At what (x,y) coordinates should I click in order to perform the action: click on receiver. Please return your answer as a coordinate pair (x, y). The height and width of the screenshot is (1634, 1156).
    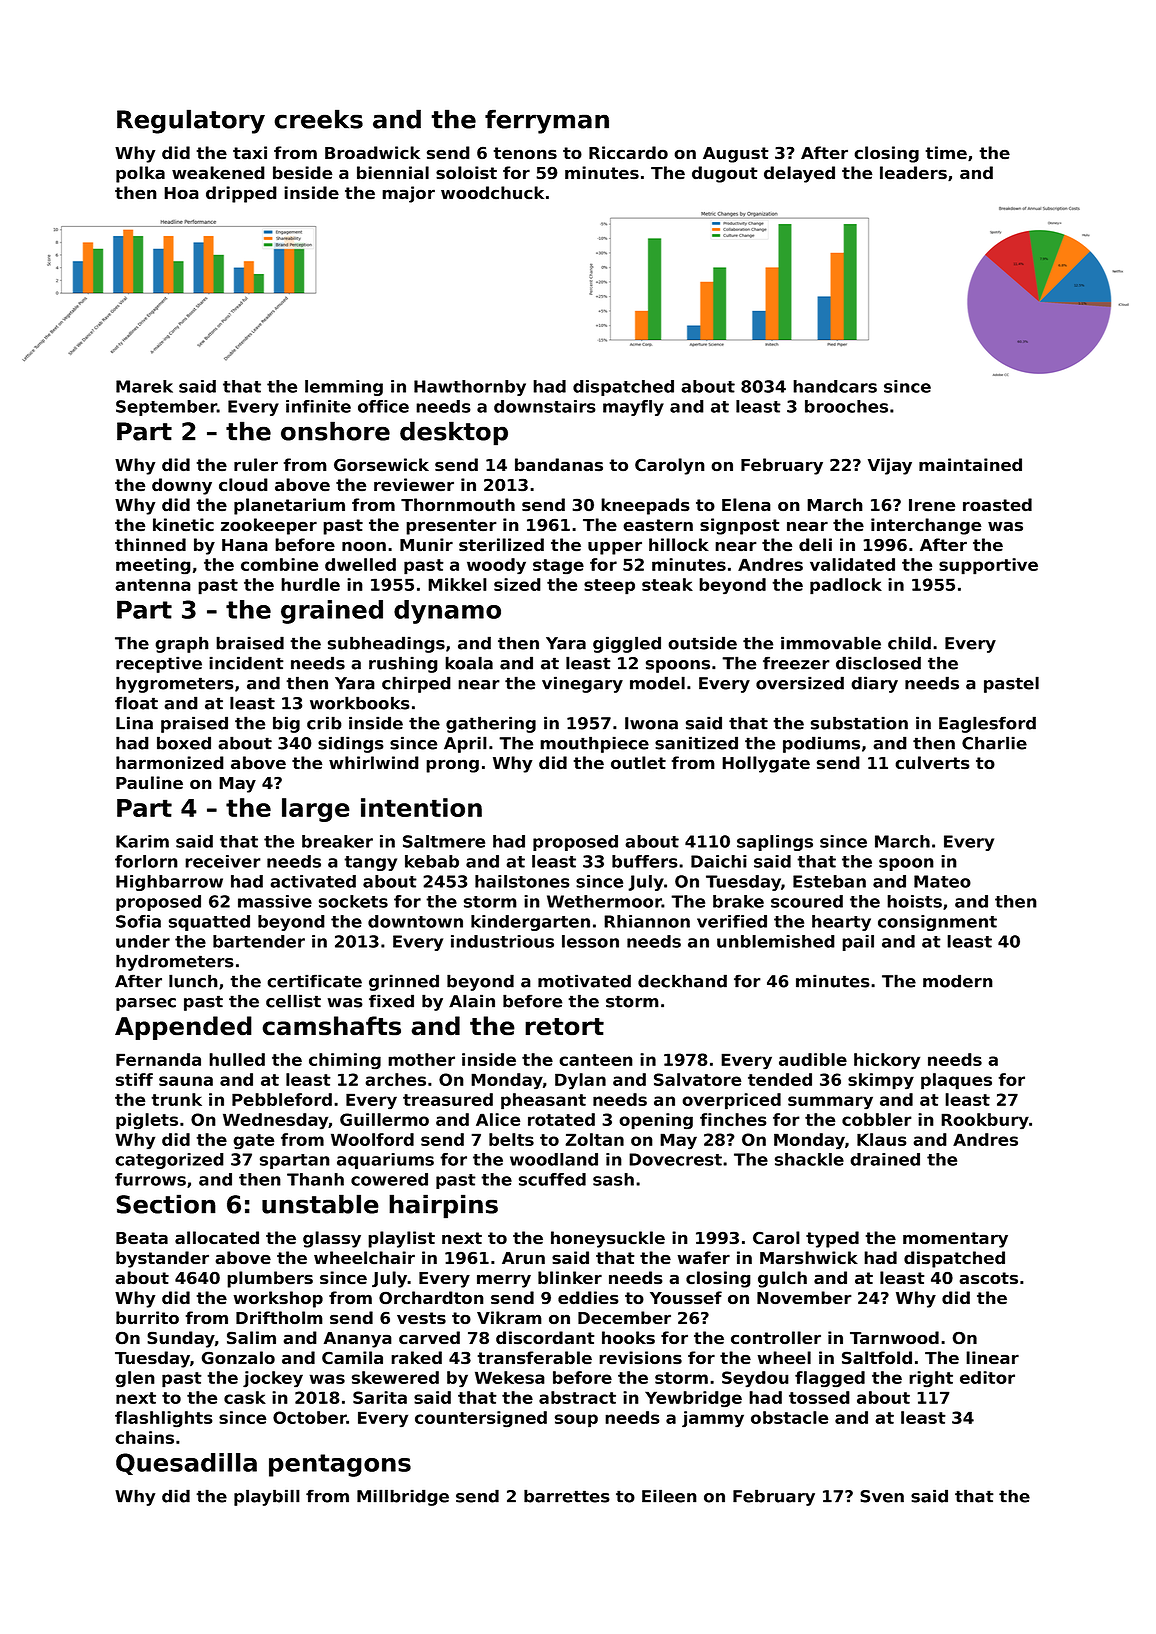
    Looking at the image, I should click on (223, 861).
